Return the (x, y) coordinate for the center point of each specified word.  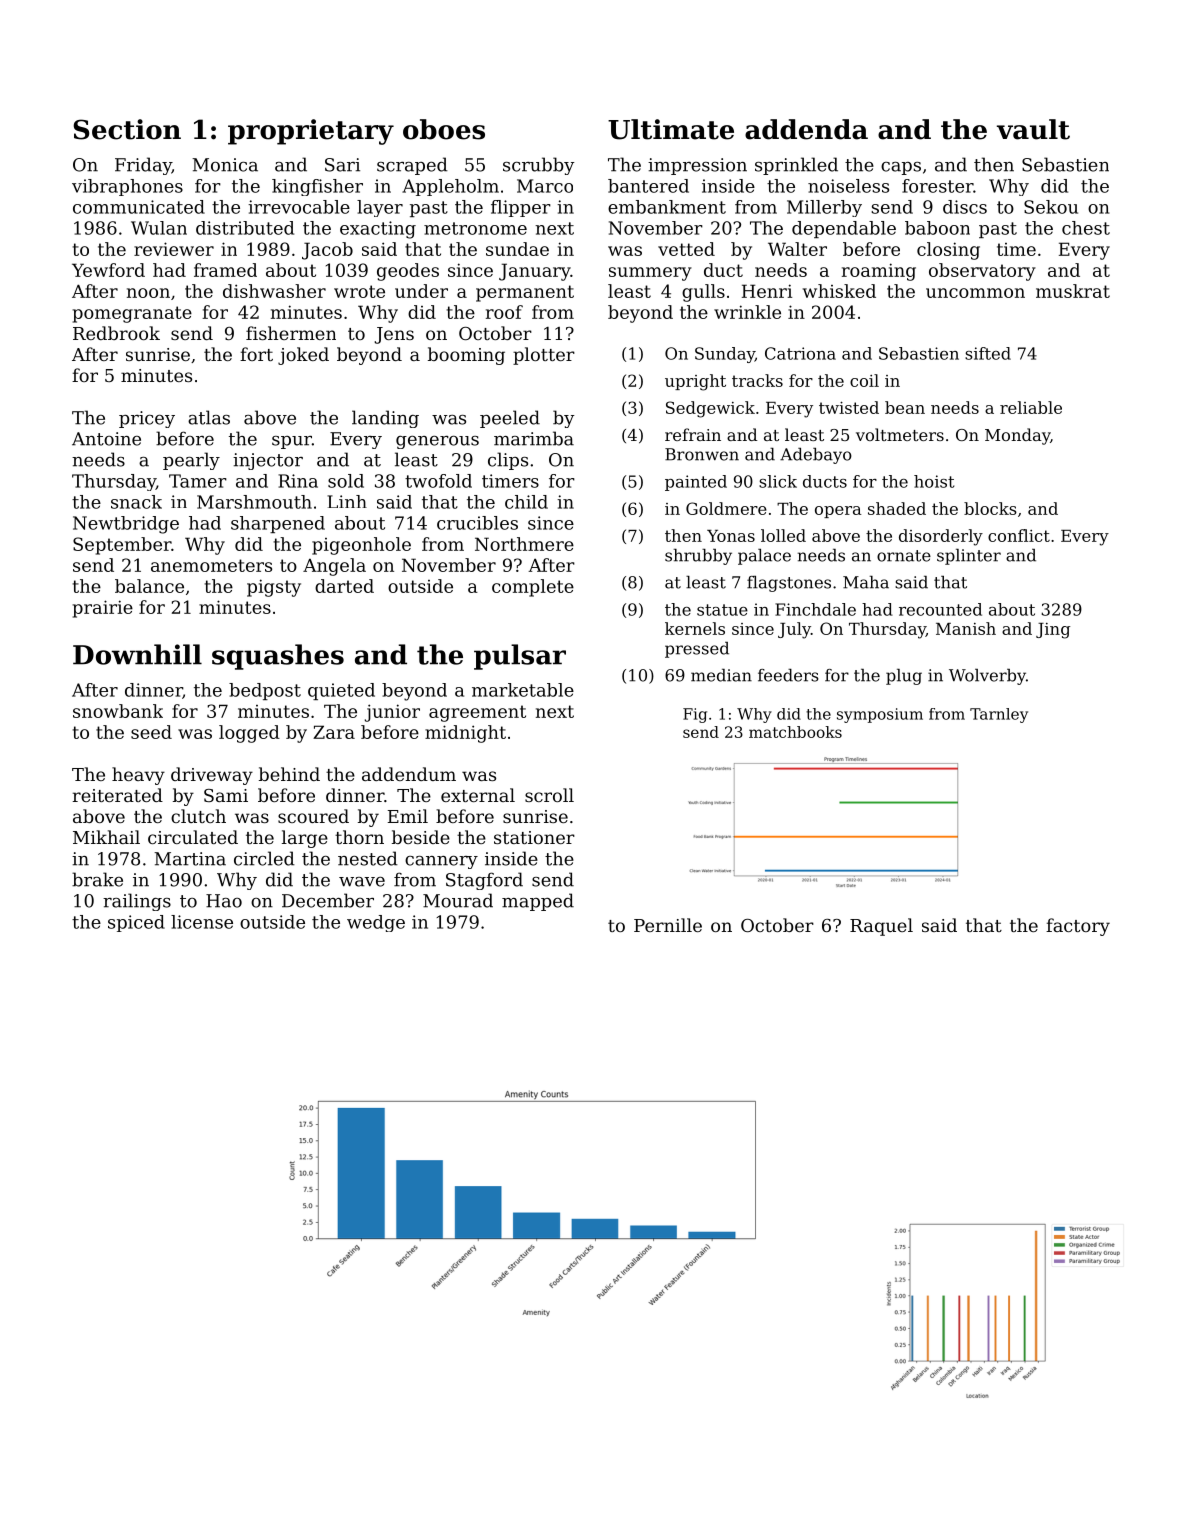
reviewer (174, 249)
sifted (988, 353)
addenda (806, 129)
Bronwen (702, 454)
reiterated (118, 795)
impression (697, 166)
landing (385, 419)
